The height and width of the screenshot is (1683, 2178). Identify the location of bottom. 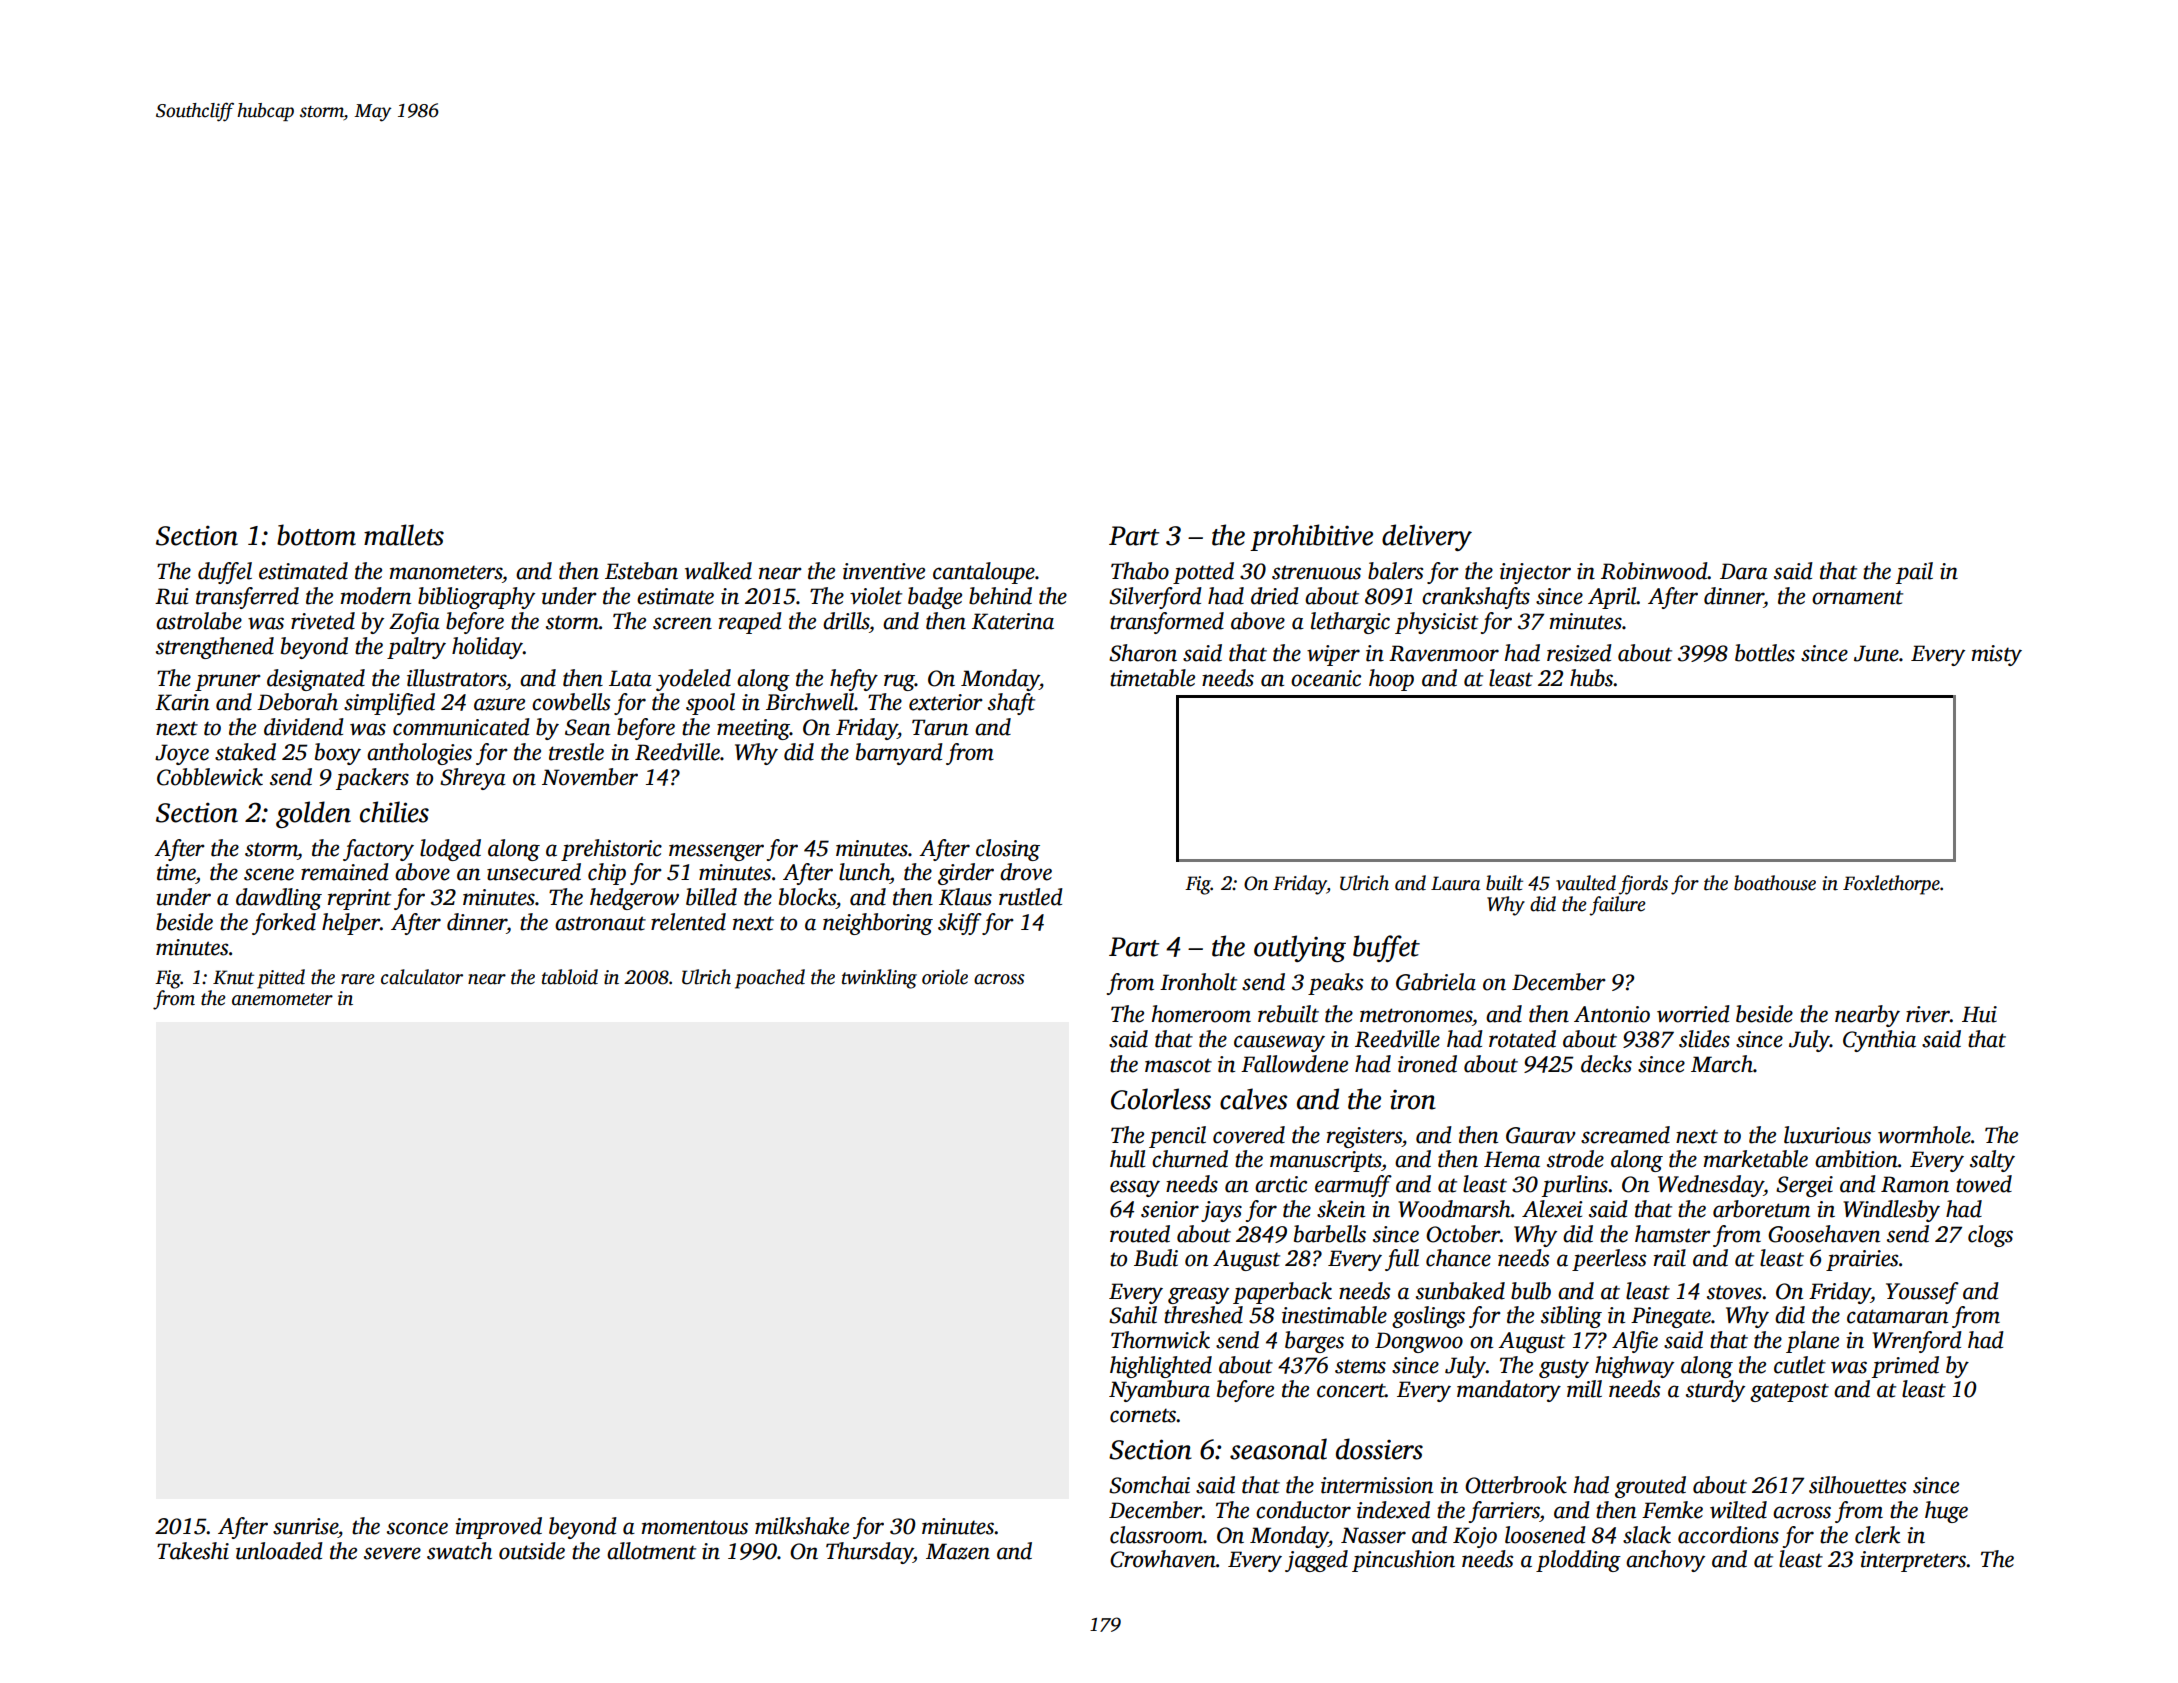
(316, 535).
